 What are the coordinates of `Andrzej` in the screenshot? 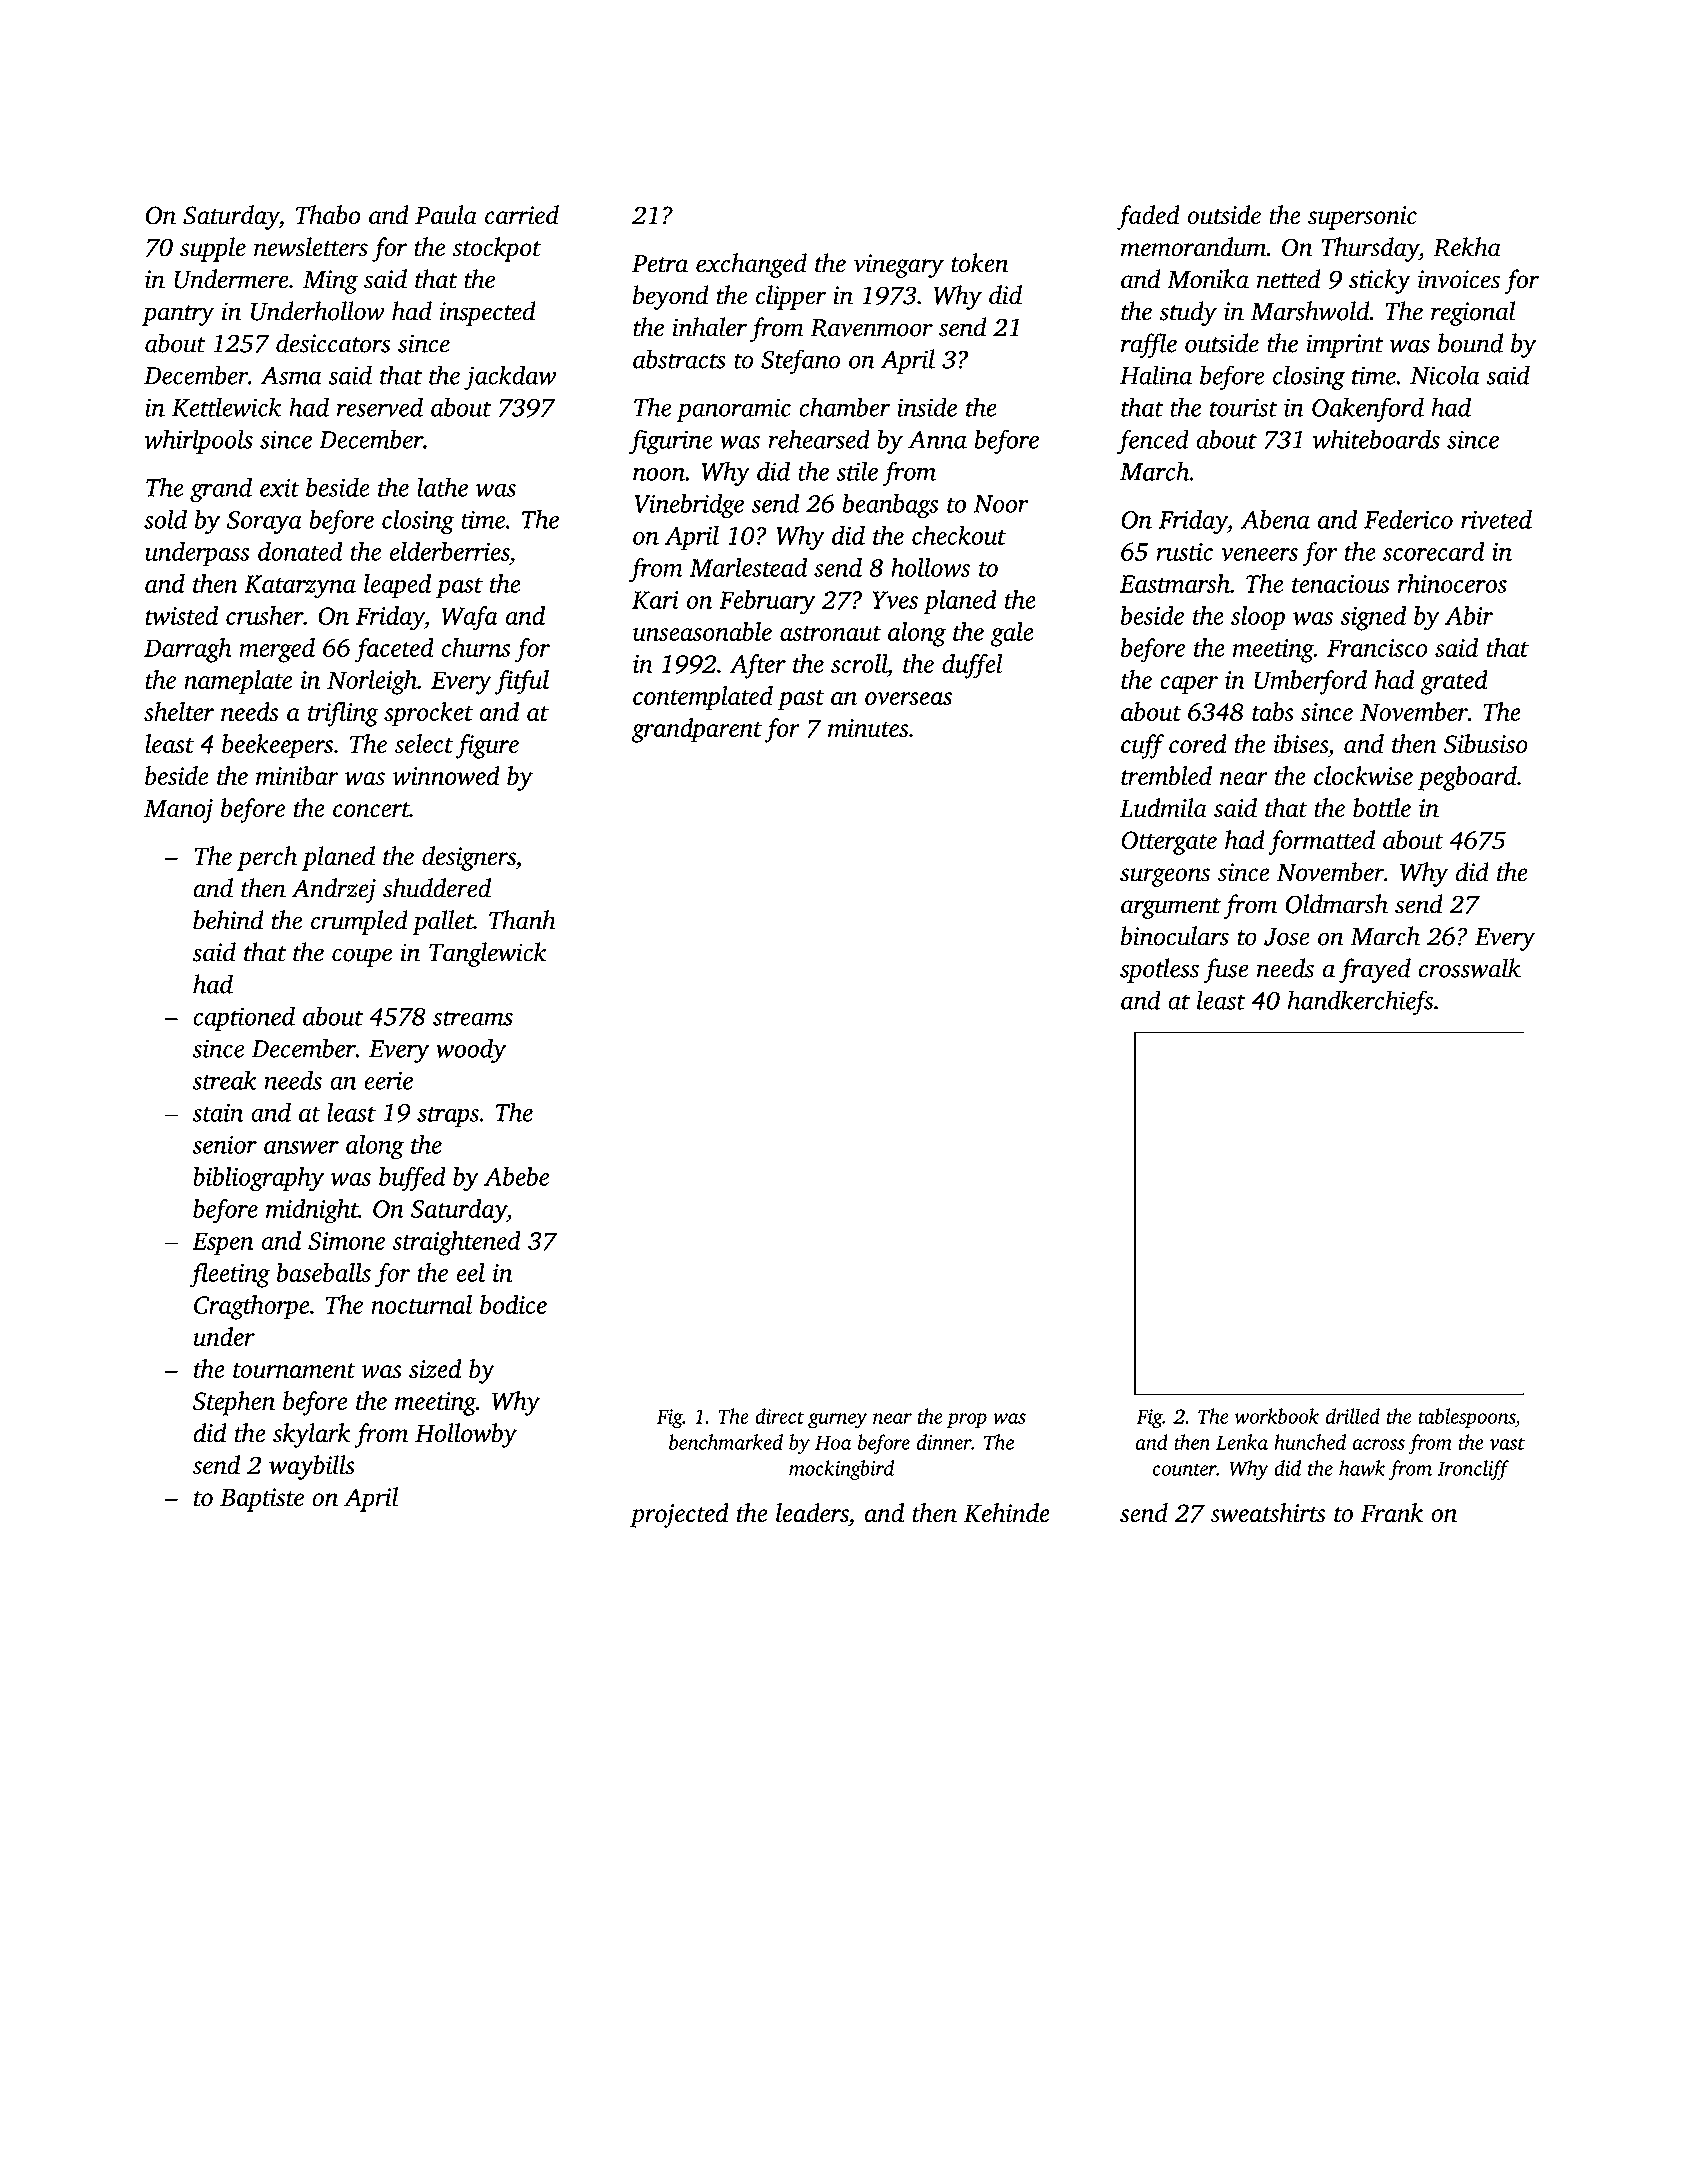 It's located at (334, 890).
